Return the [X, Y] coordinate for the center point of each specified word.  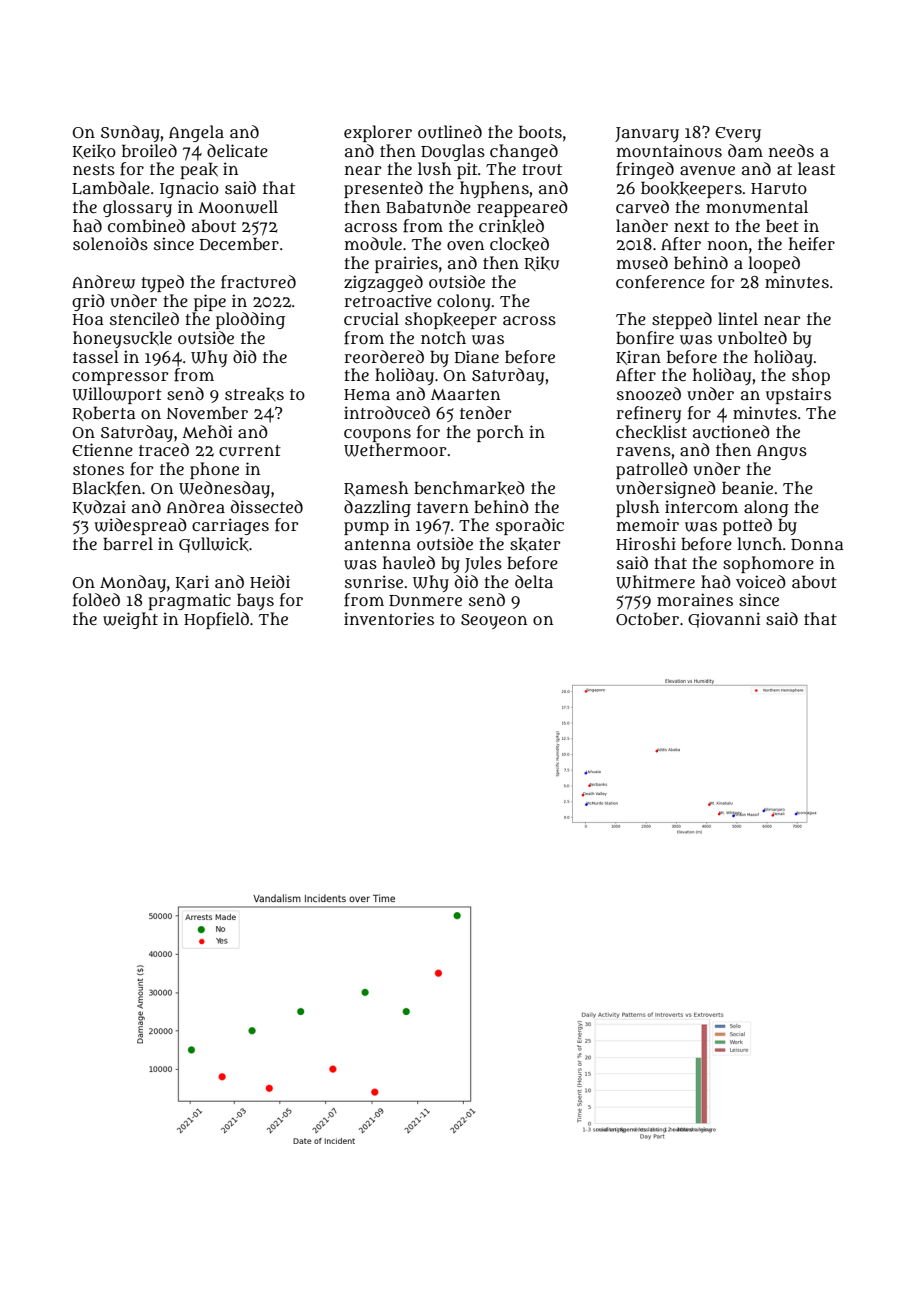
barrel [128, 543]
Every [738, 134]
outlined [450, 132]
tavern [443, 507]
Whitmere [655, 582]
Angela [196, 133]
